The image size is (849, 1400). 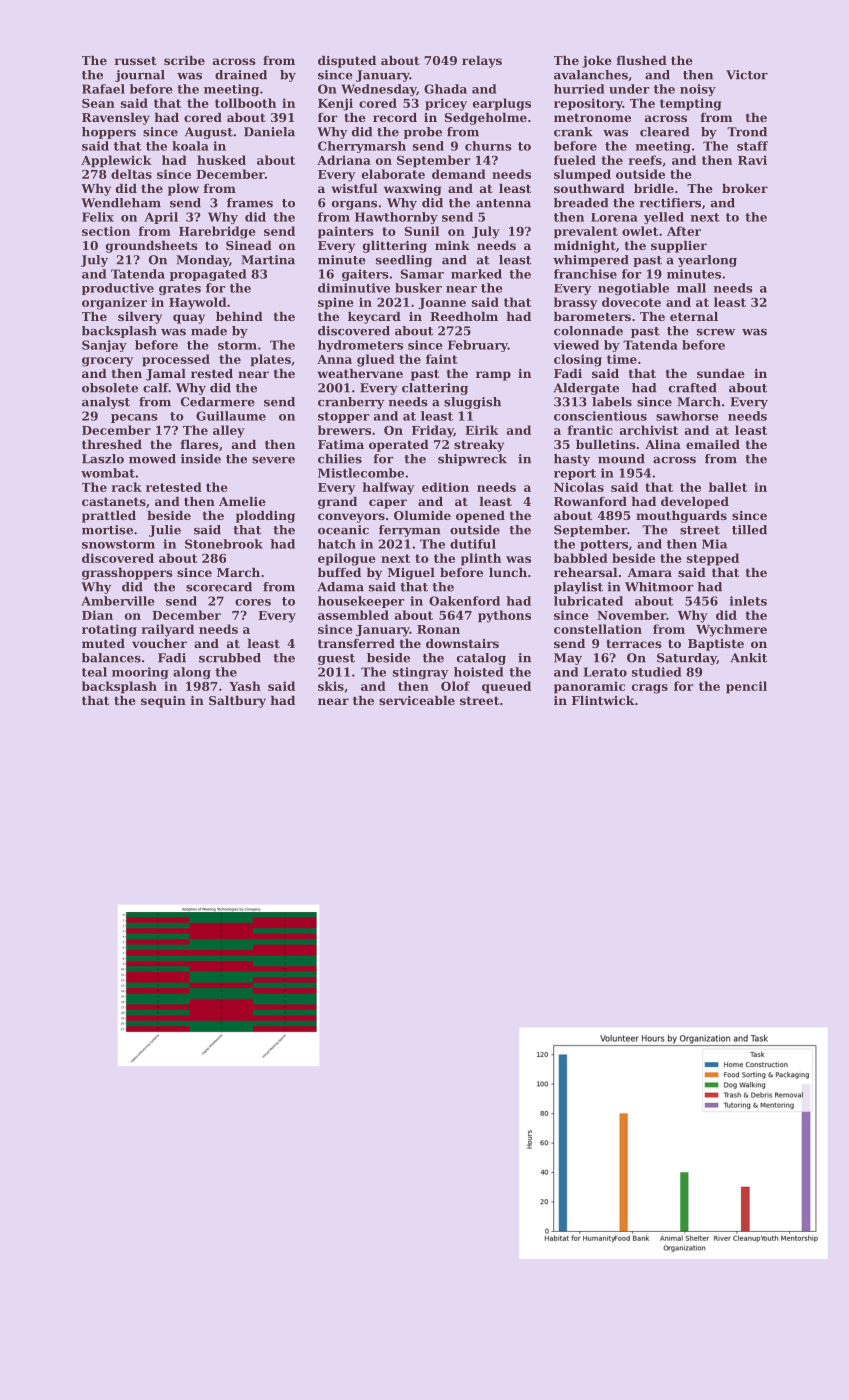 What do you see at coordinates (446, 104) in the image?
I see `pricey` at bounding box center [446, 104].
